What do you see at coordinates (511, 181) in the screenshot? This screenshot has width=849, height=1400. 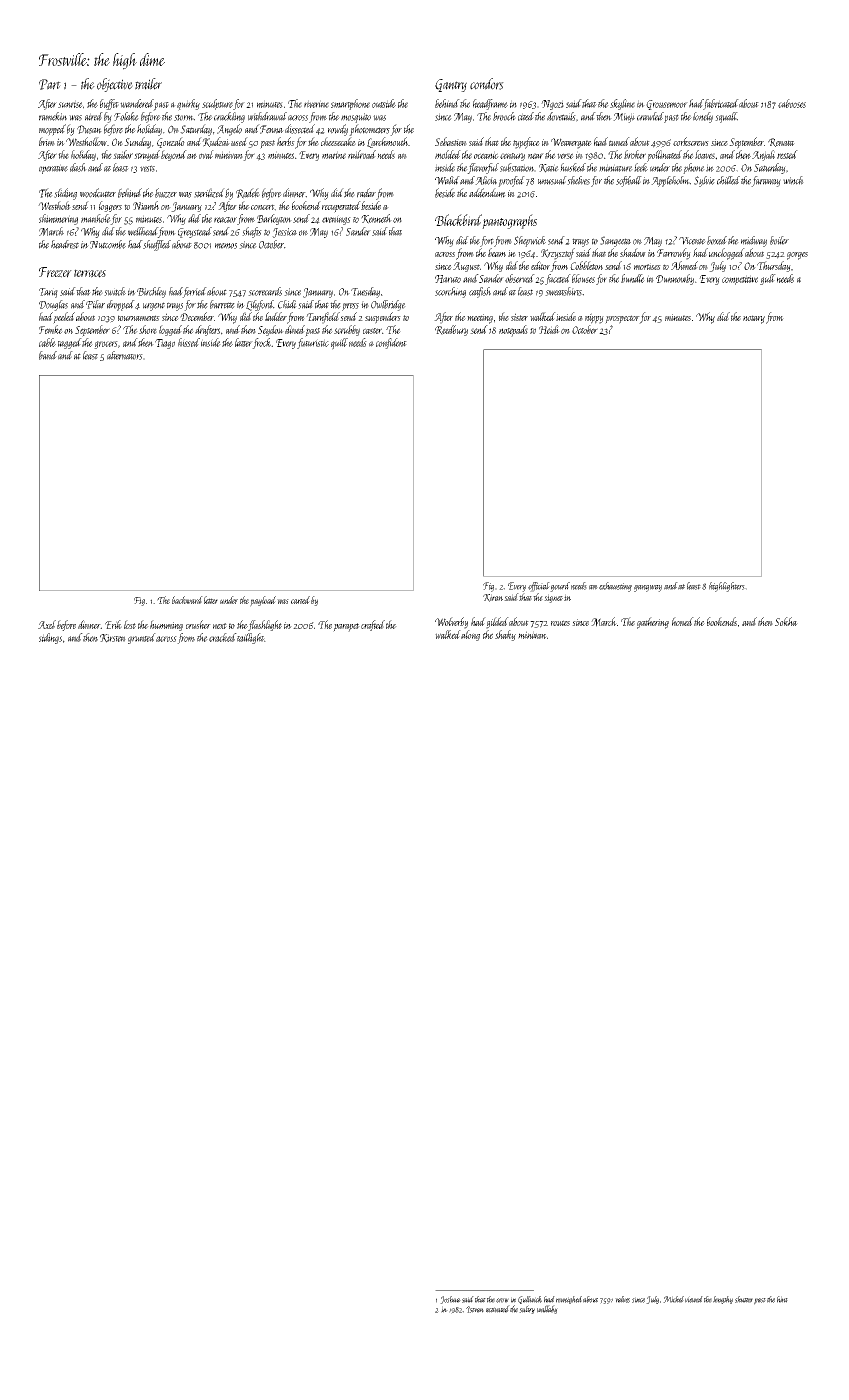 I see `proofed` at bounding box center [511, 181].
